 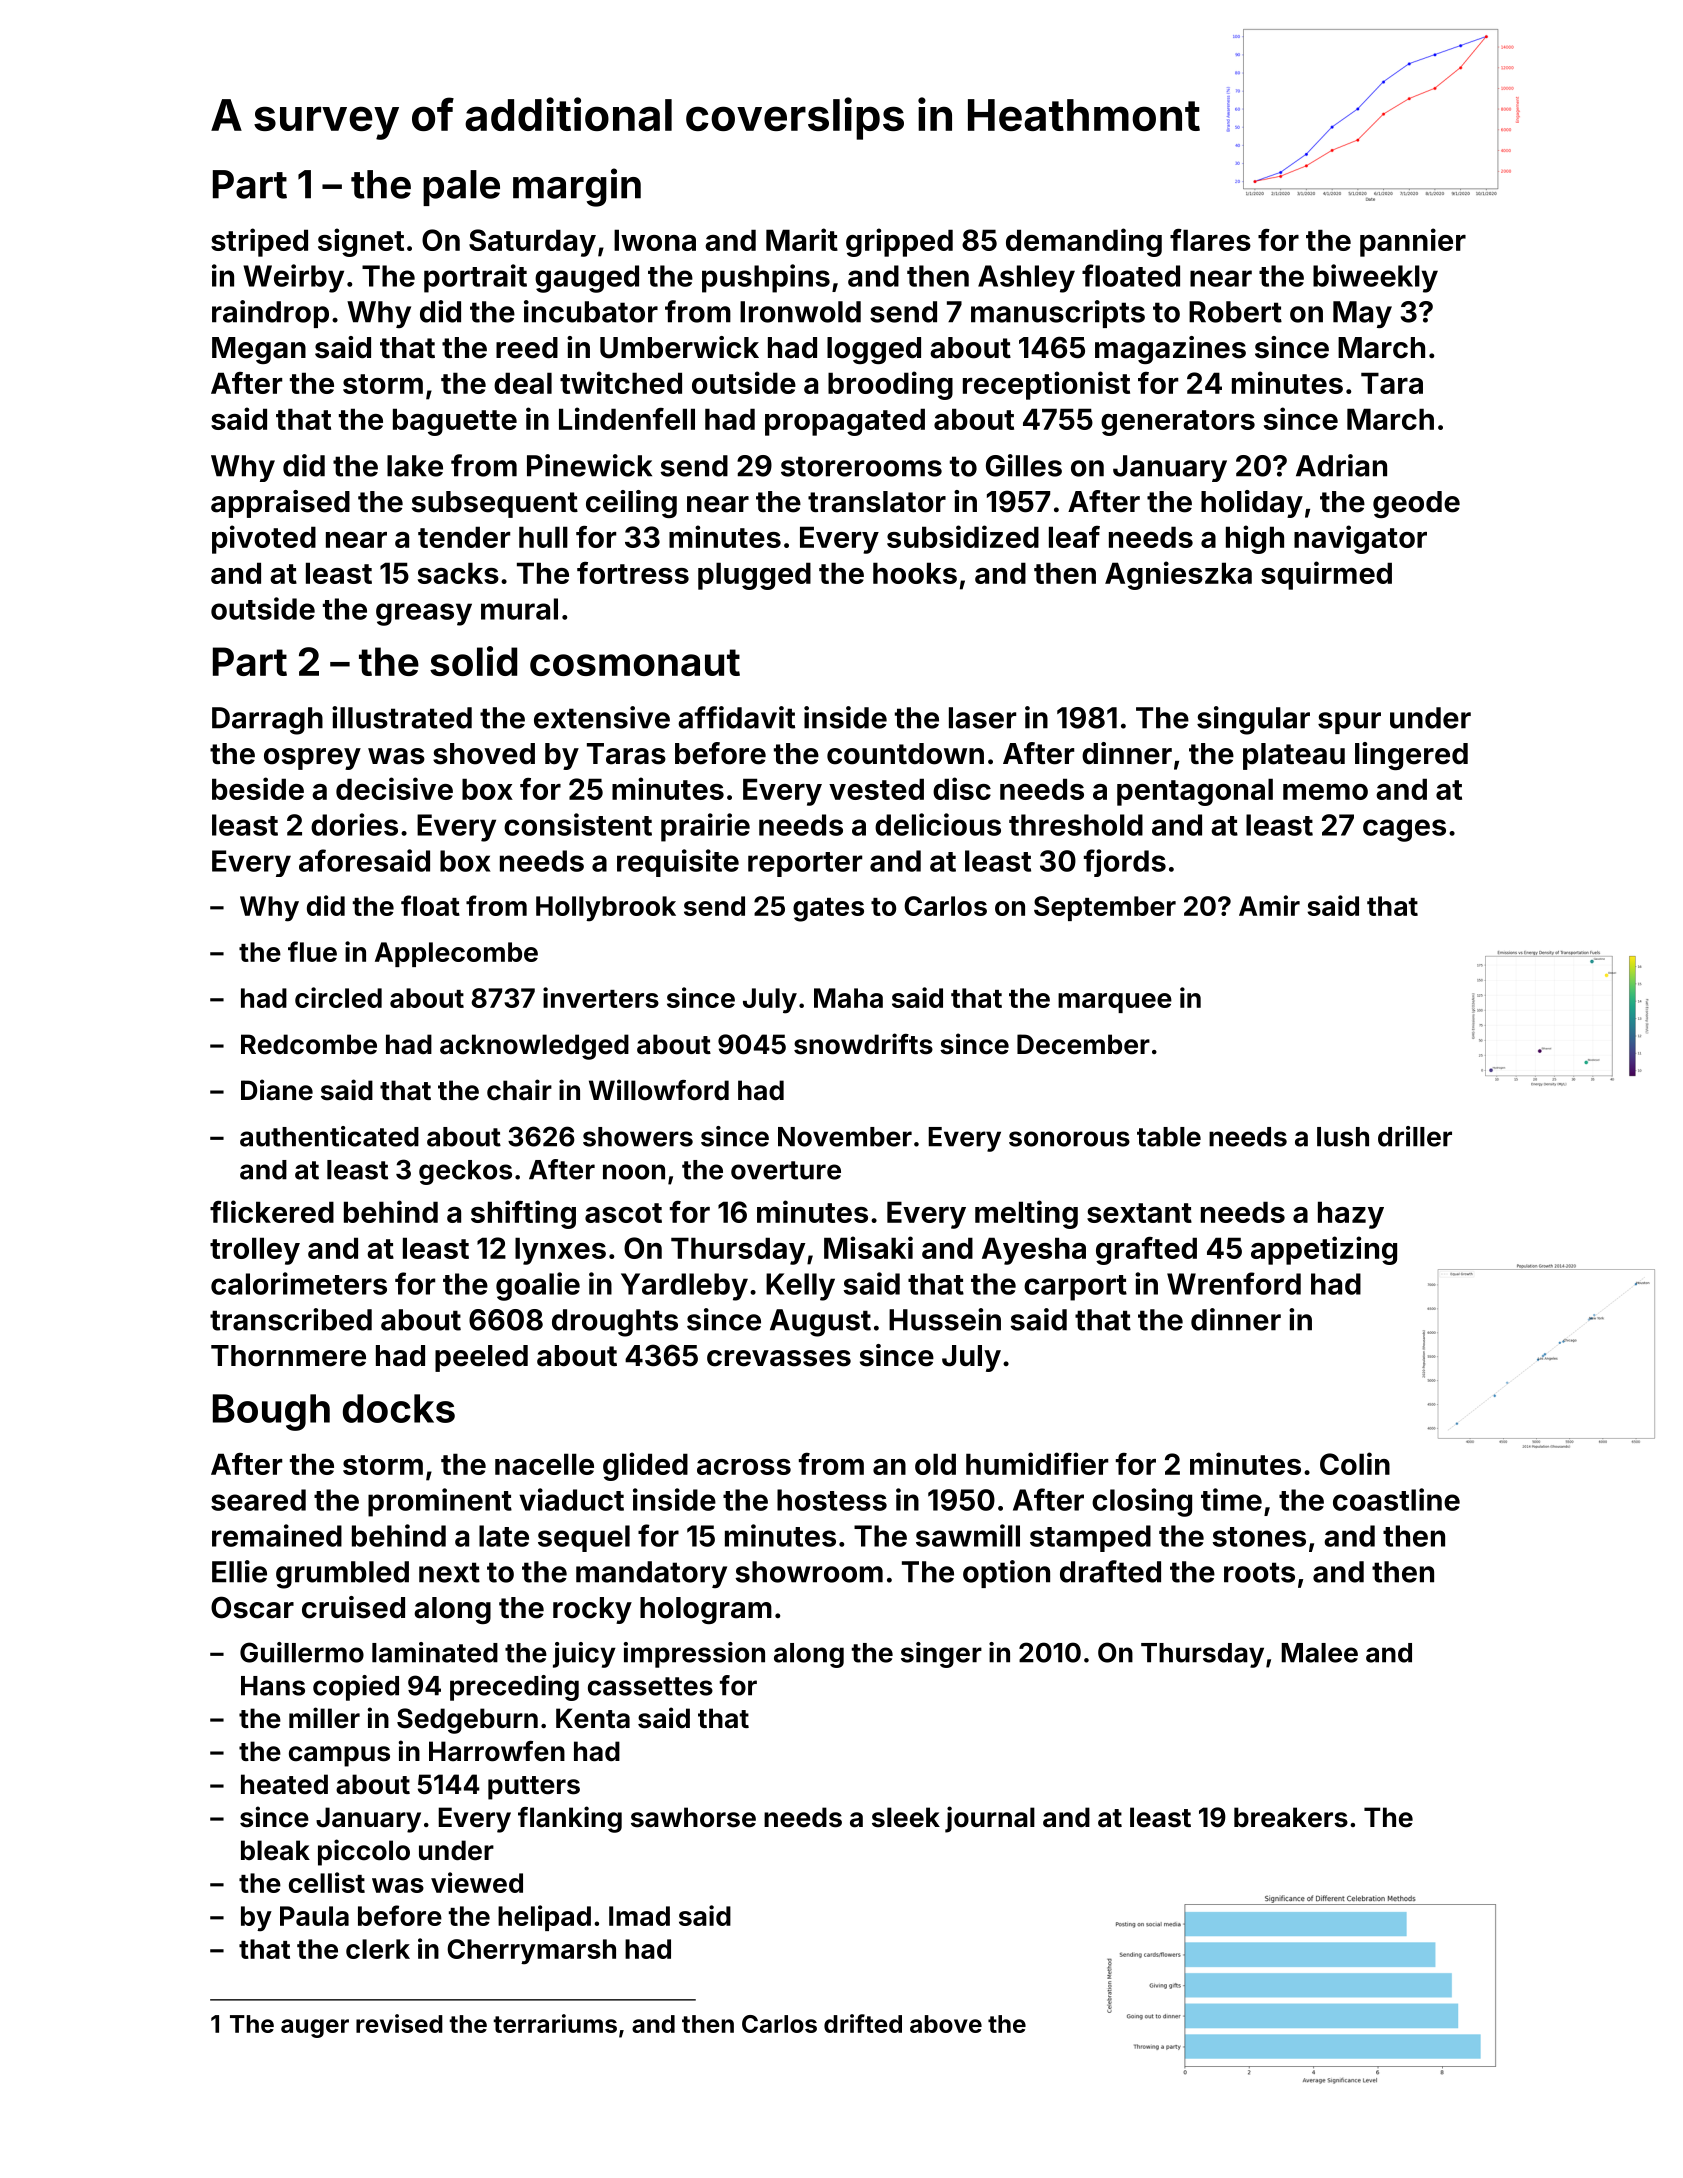 What do you see at coordinates (877, 502) in the screenshot?
I see `translator` at bounding box center [877, 502].
